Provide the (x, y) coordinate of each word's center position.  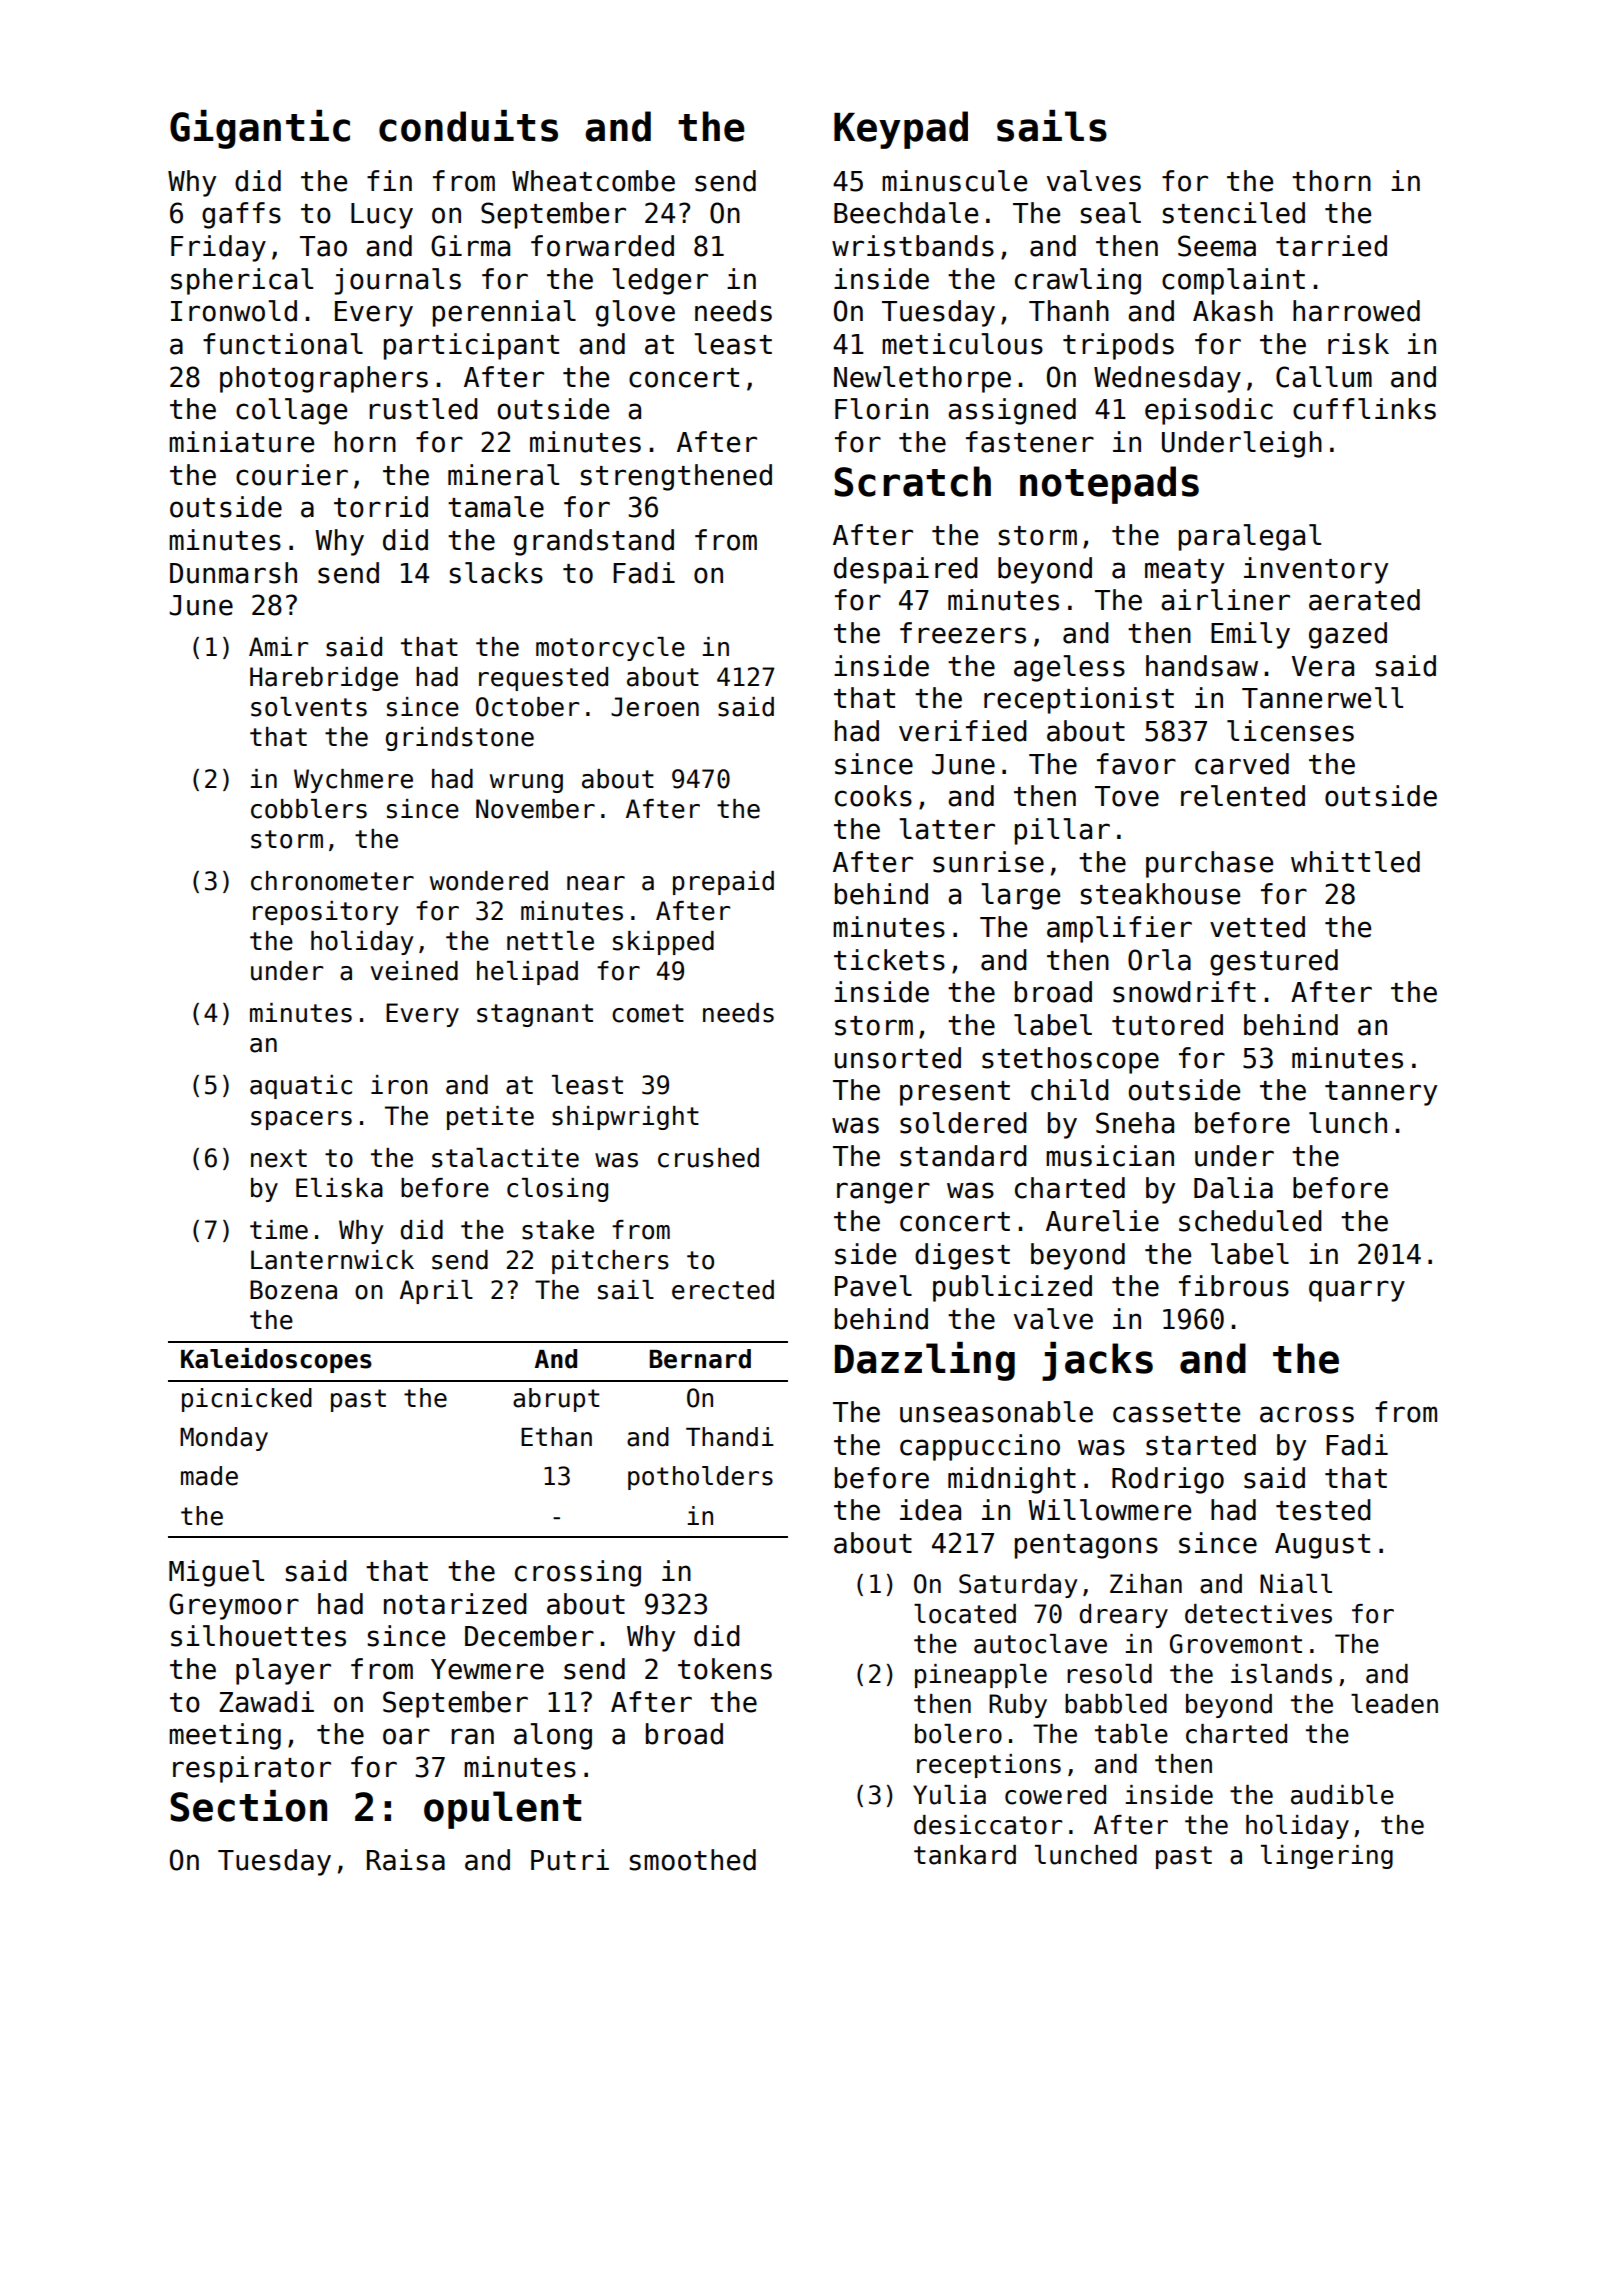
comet (648, 1013)
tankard (965, 1855)
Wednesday (1167, 379)
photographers (324, 379)
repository (325, 913)
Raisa (406, 1860)
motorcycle (610, 649)
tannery (1381, 1093)
